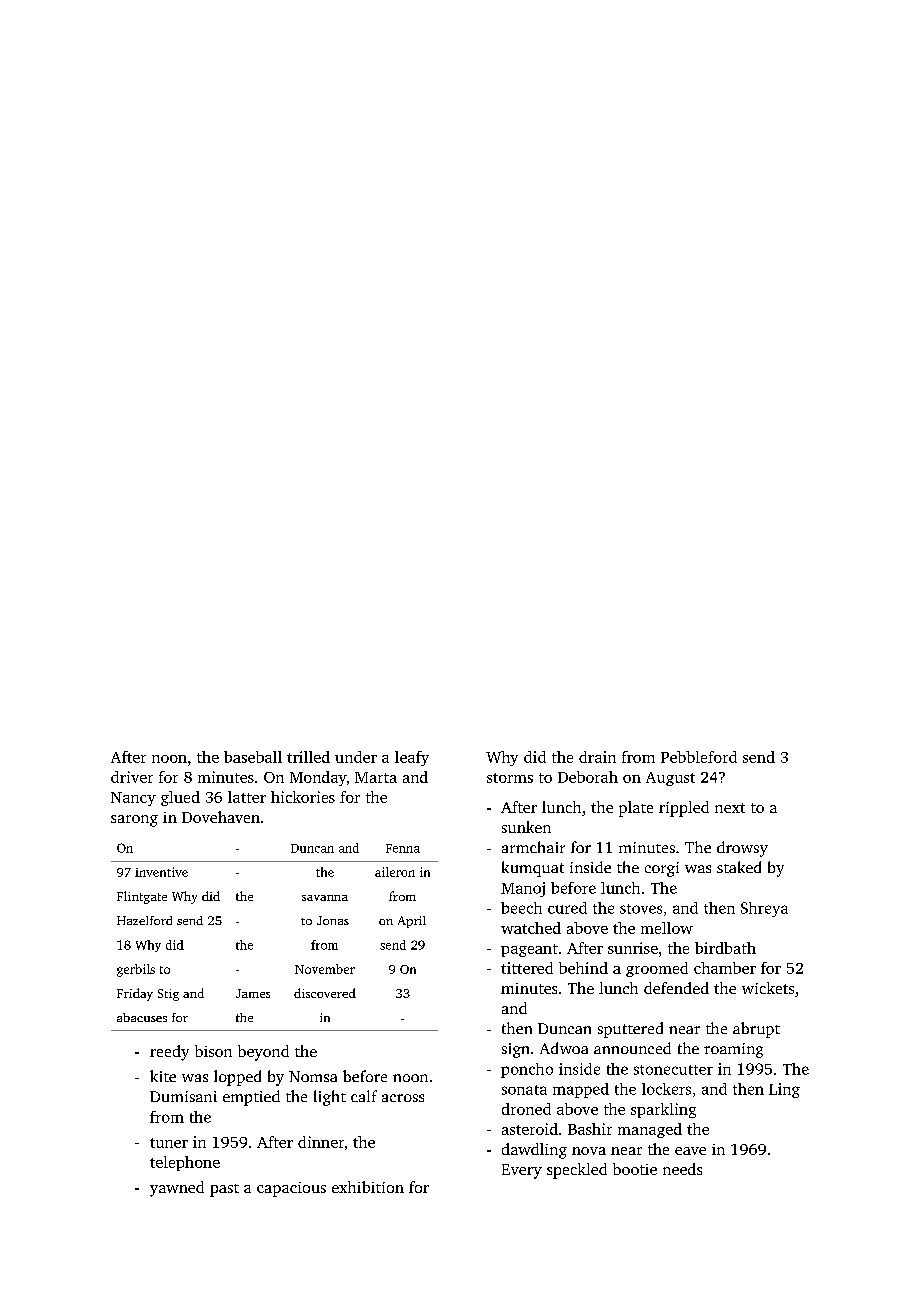  What do you see at coordinates (253, 757) in the screenshot?
I see `baseball` at bounding box center [253, 757].
